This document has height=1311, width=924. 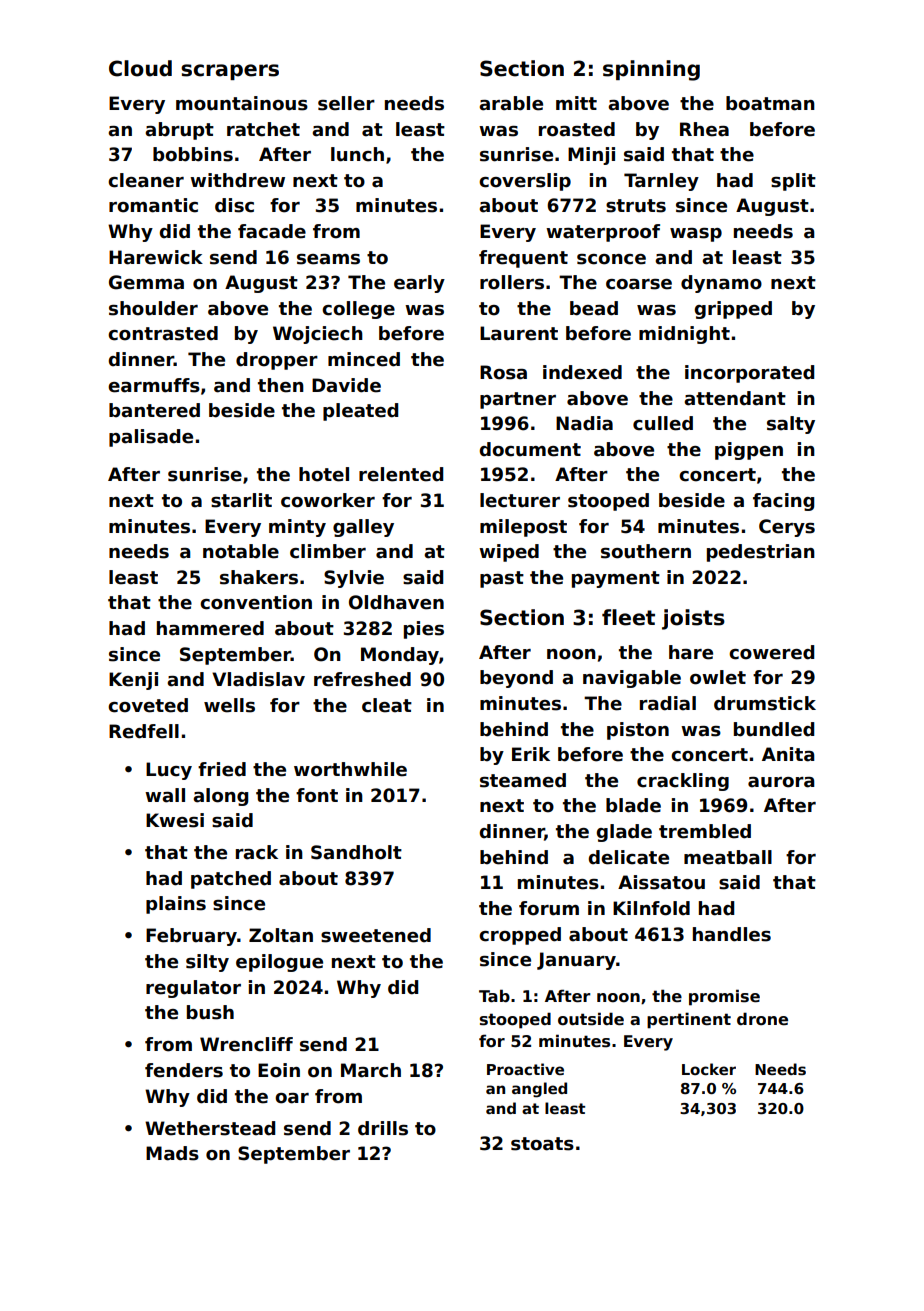 I want to click on disc, so click(x=234, y=205).
